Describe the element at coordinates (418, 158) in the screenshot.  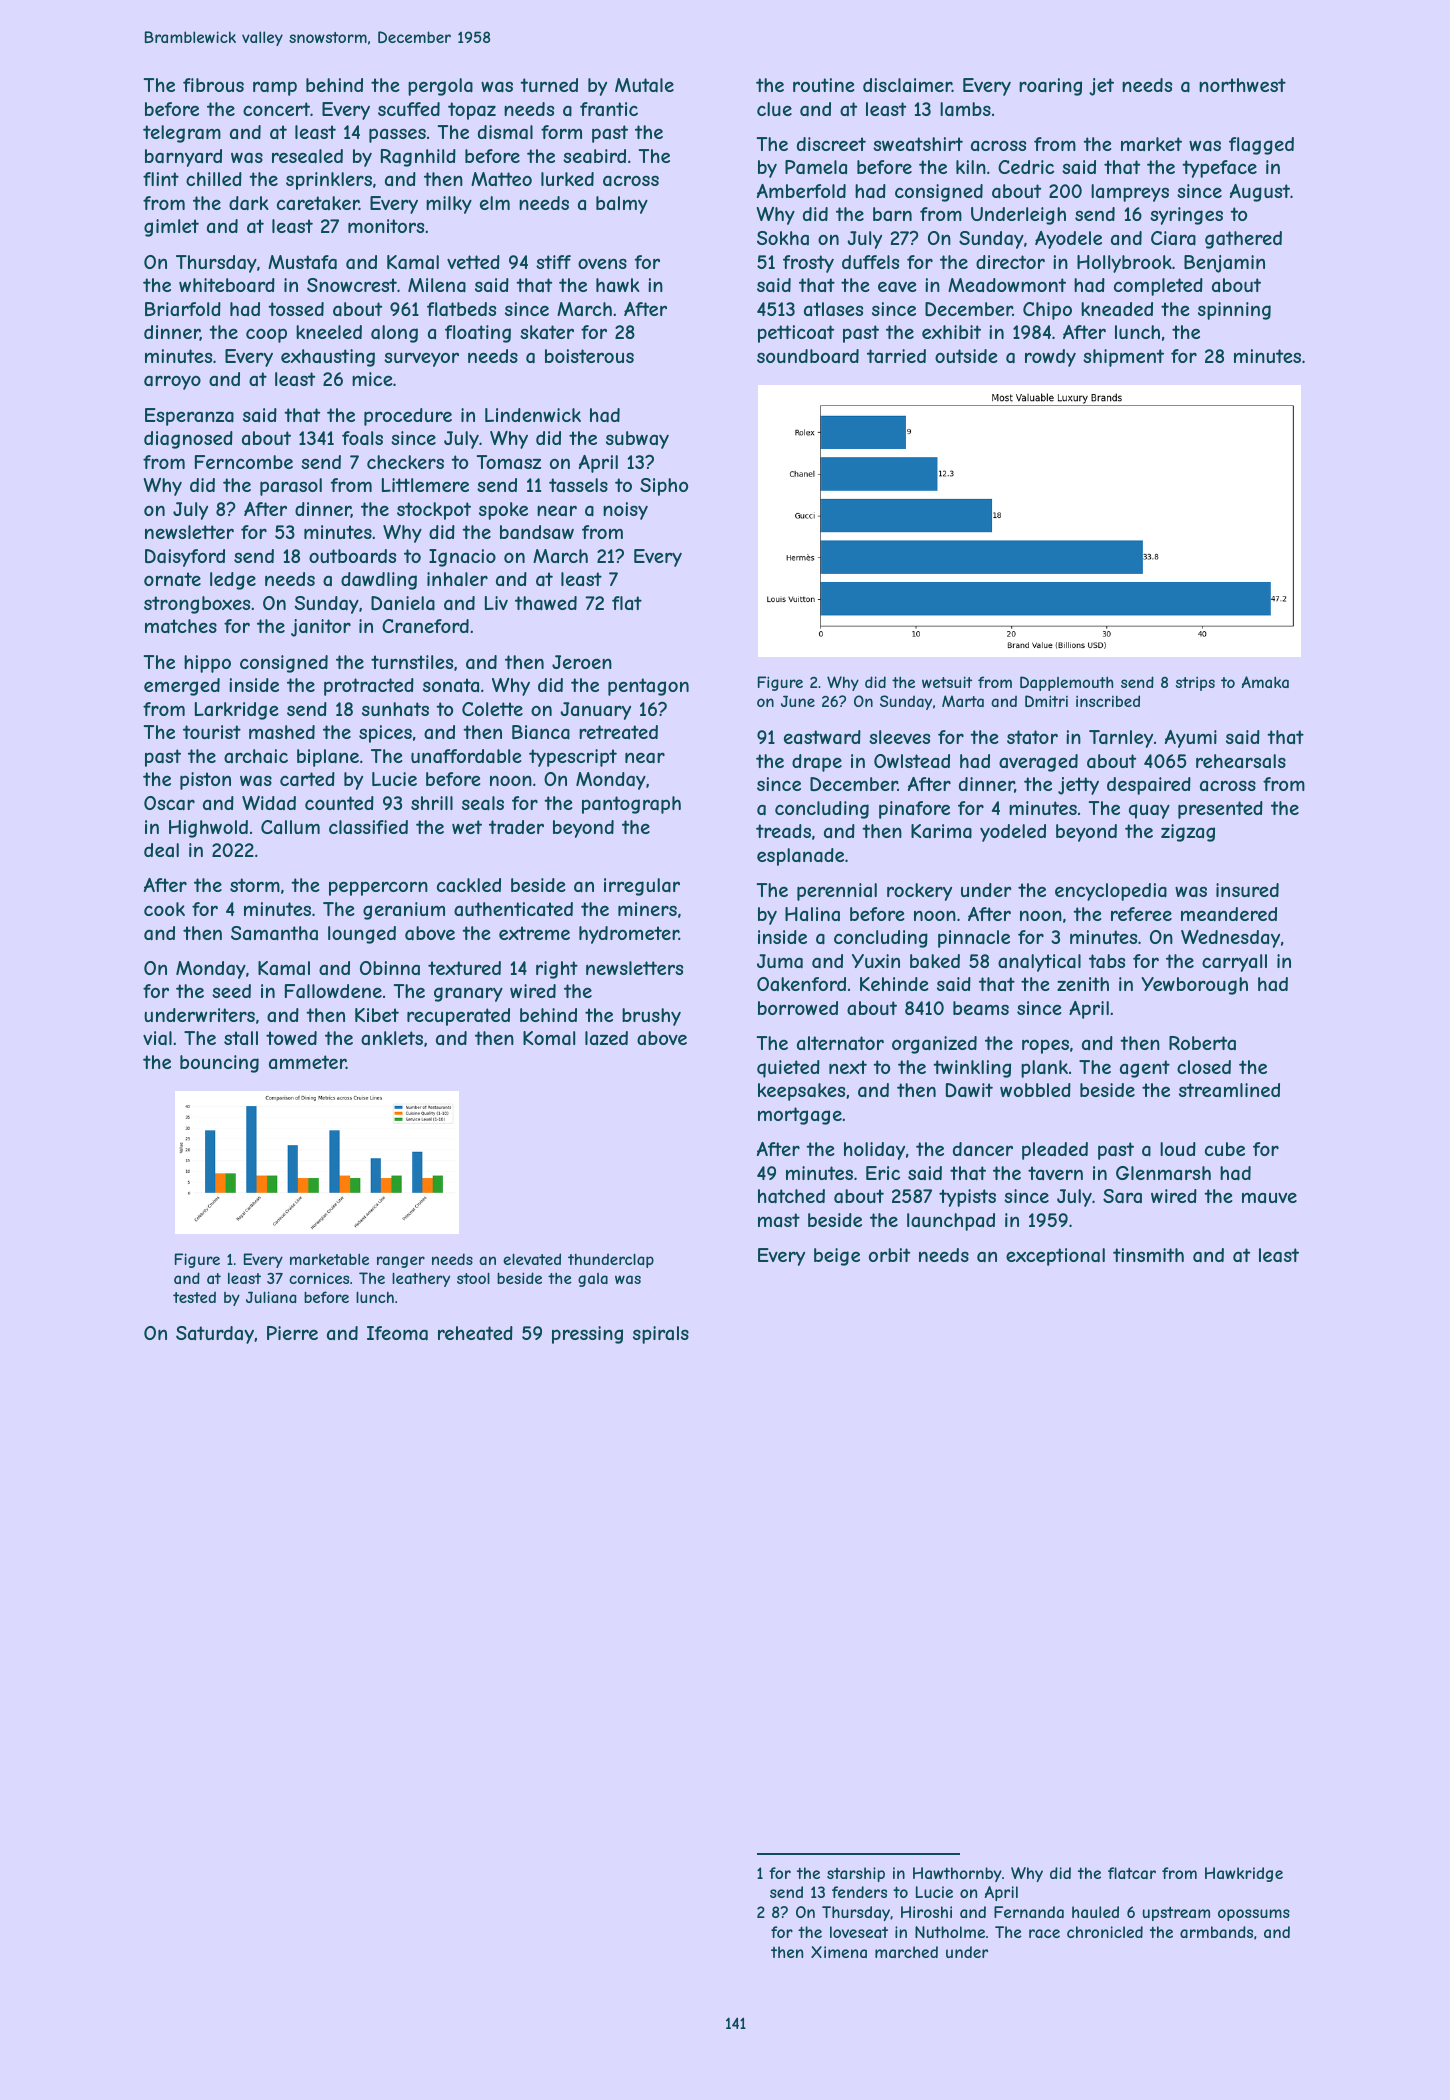
I see `Ragnhild` at that location.
